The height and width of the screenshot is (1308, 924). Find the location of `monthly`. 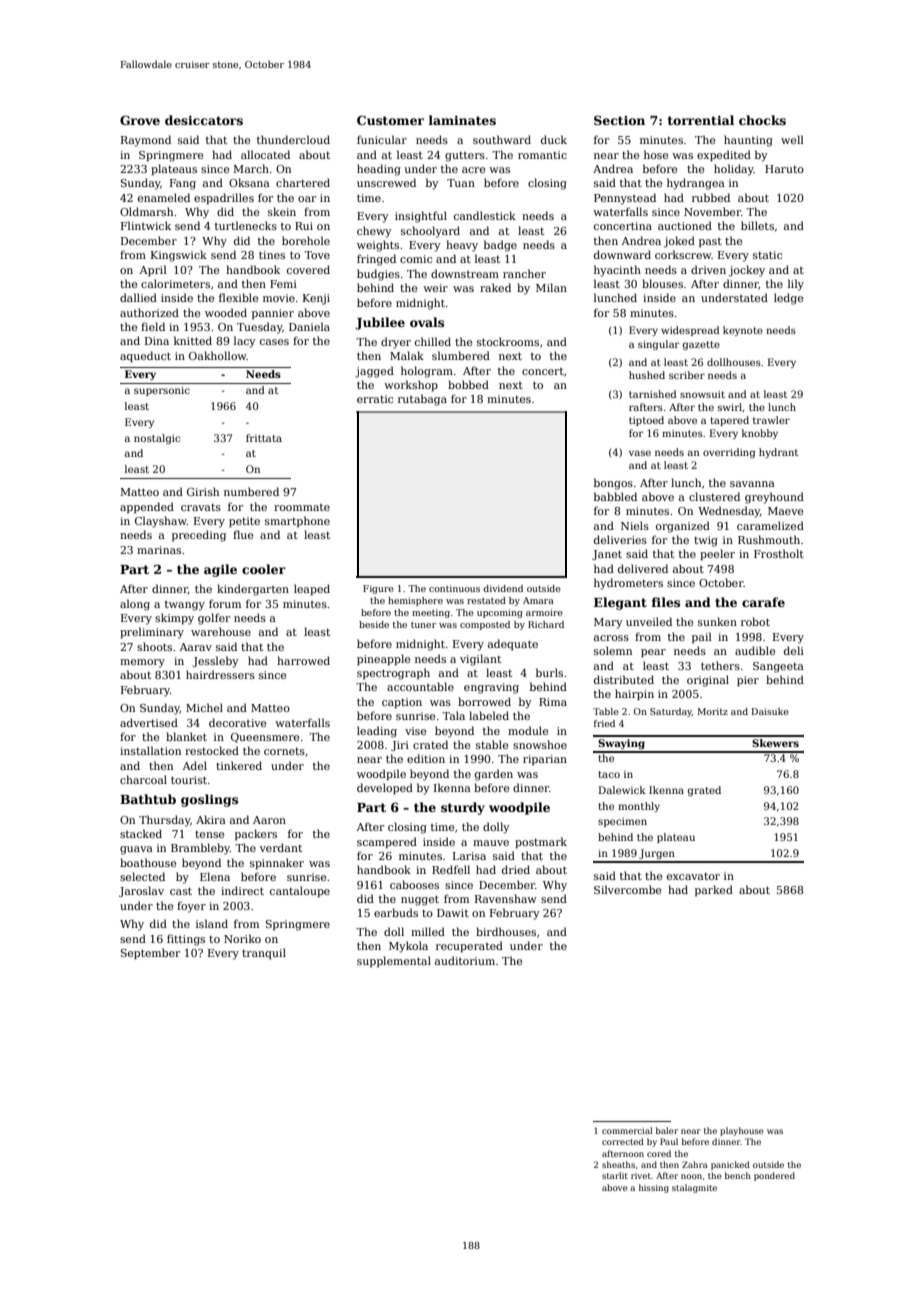

monthly is located at coordinates (639, 807).
